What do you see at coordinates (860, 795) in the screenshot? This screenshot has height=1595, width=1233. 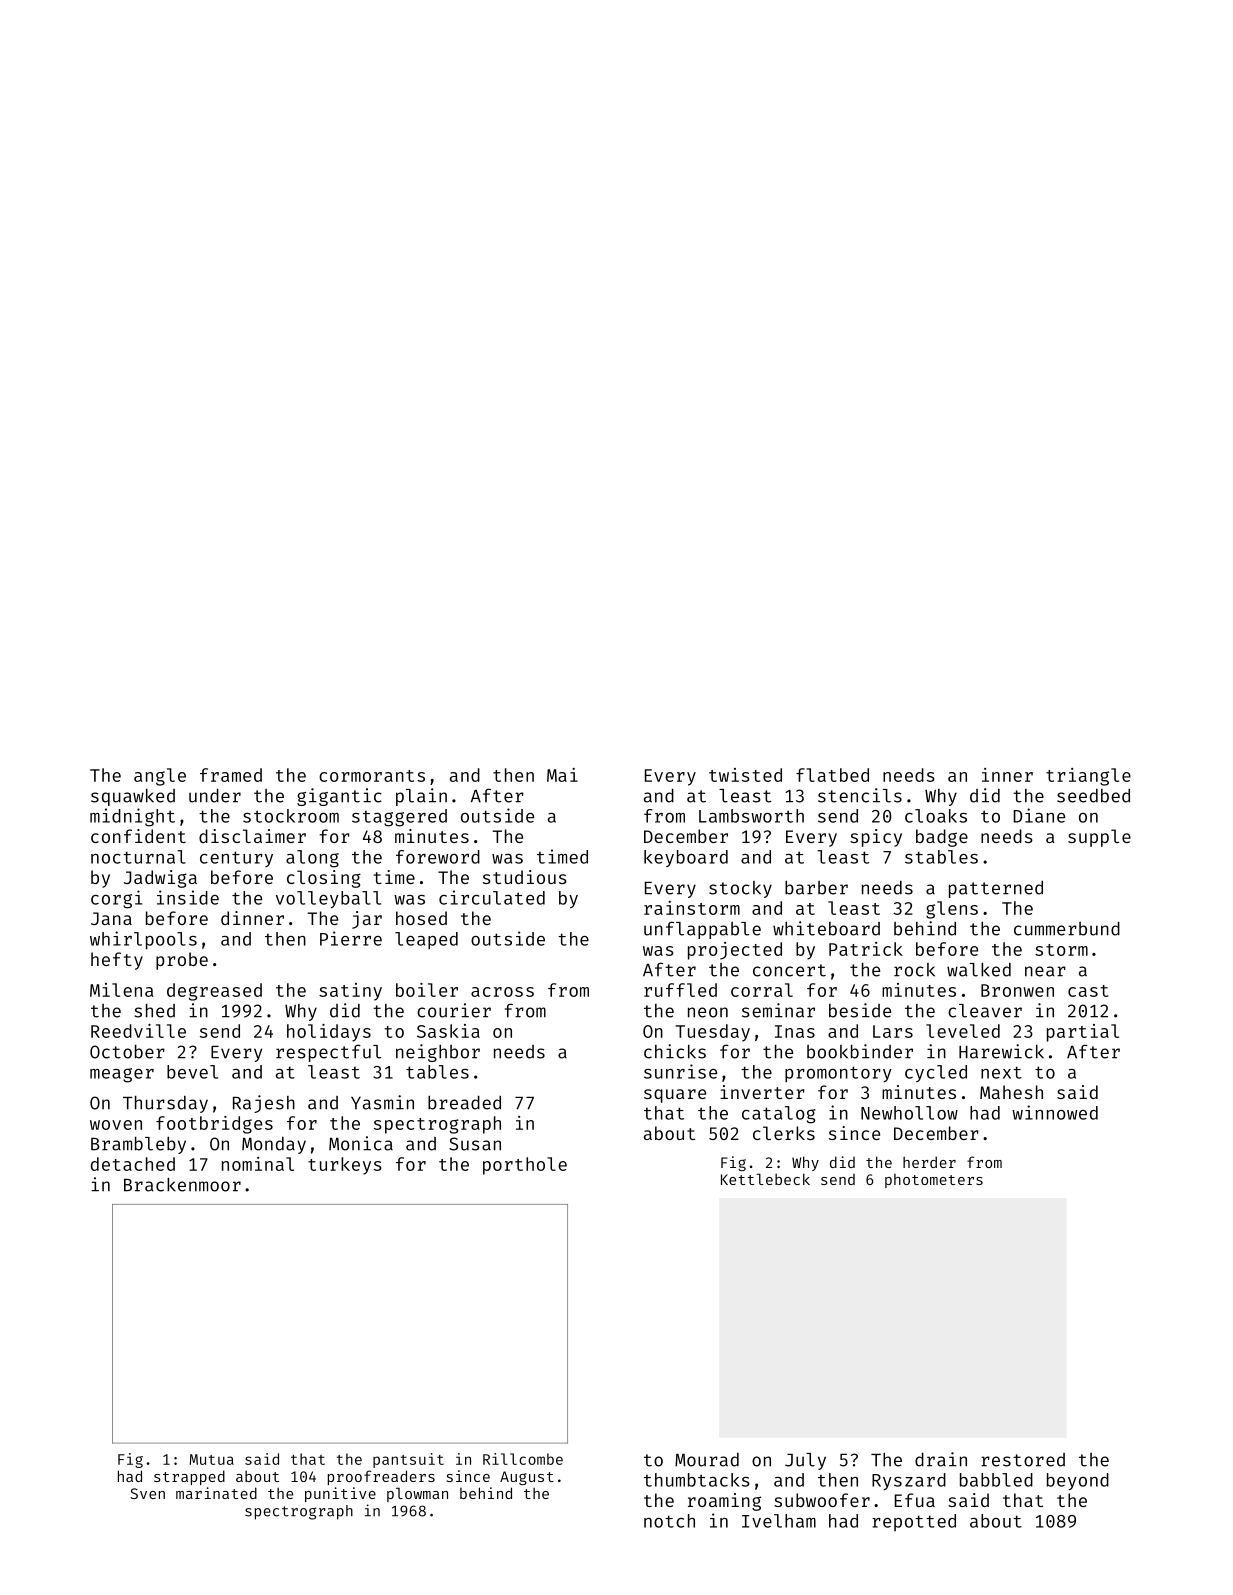 I see `stencils` at bounding box center [860, 795].
